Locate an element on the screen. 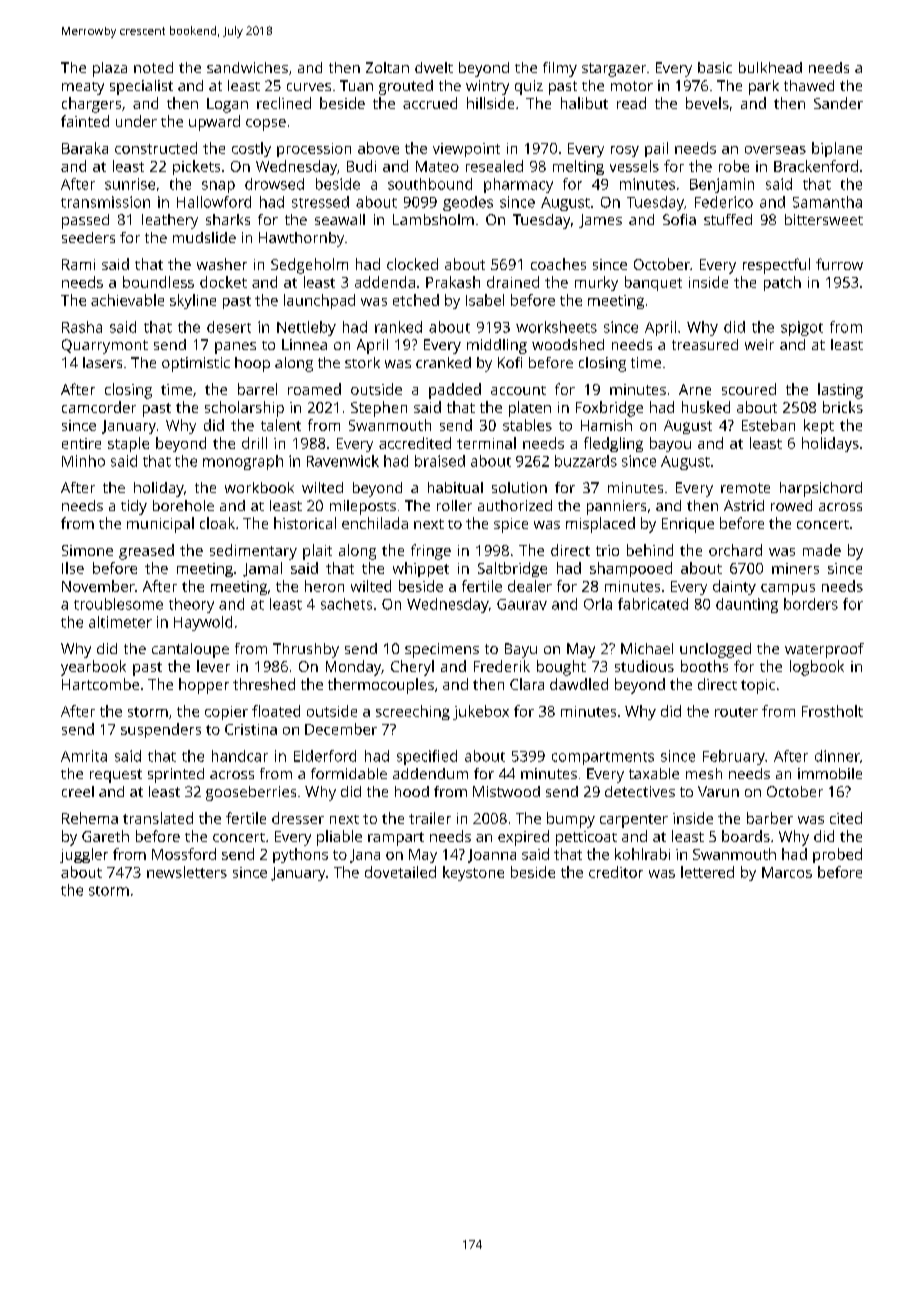  historical is located at coordinates (305, 523).
